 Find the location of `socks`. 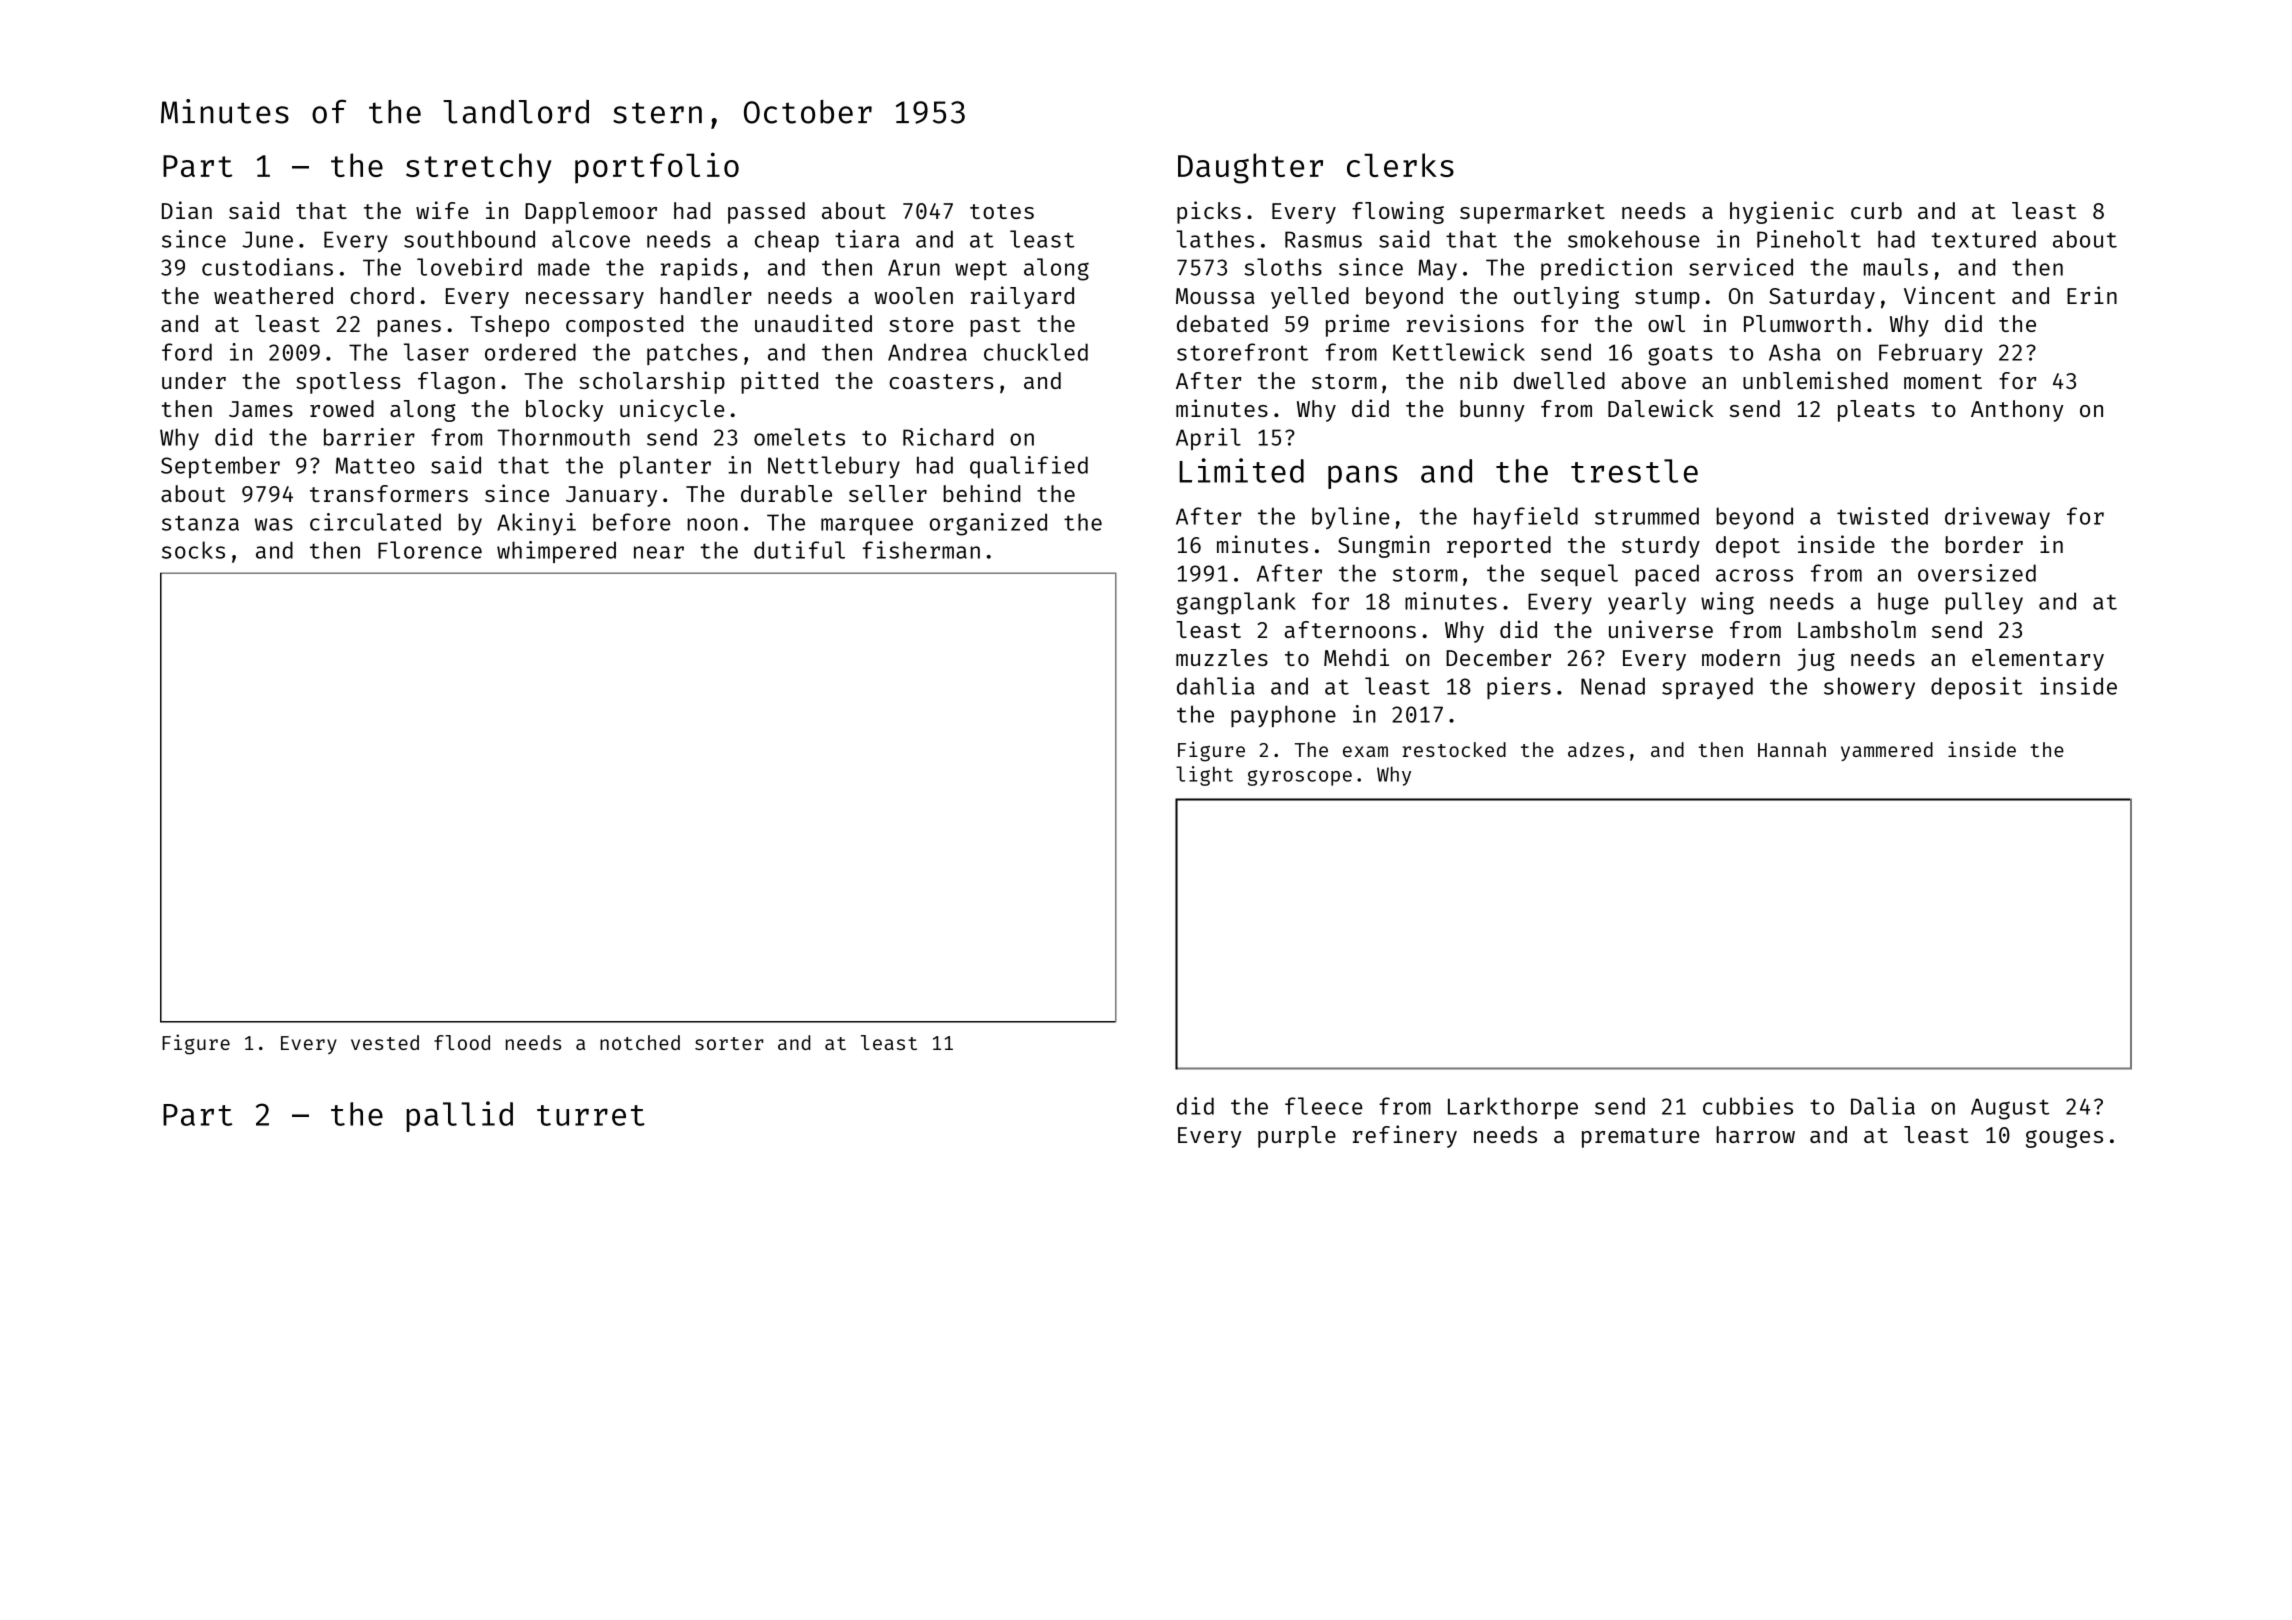

socks is located at coordinates (193, 550).
